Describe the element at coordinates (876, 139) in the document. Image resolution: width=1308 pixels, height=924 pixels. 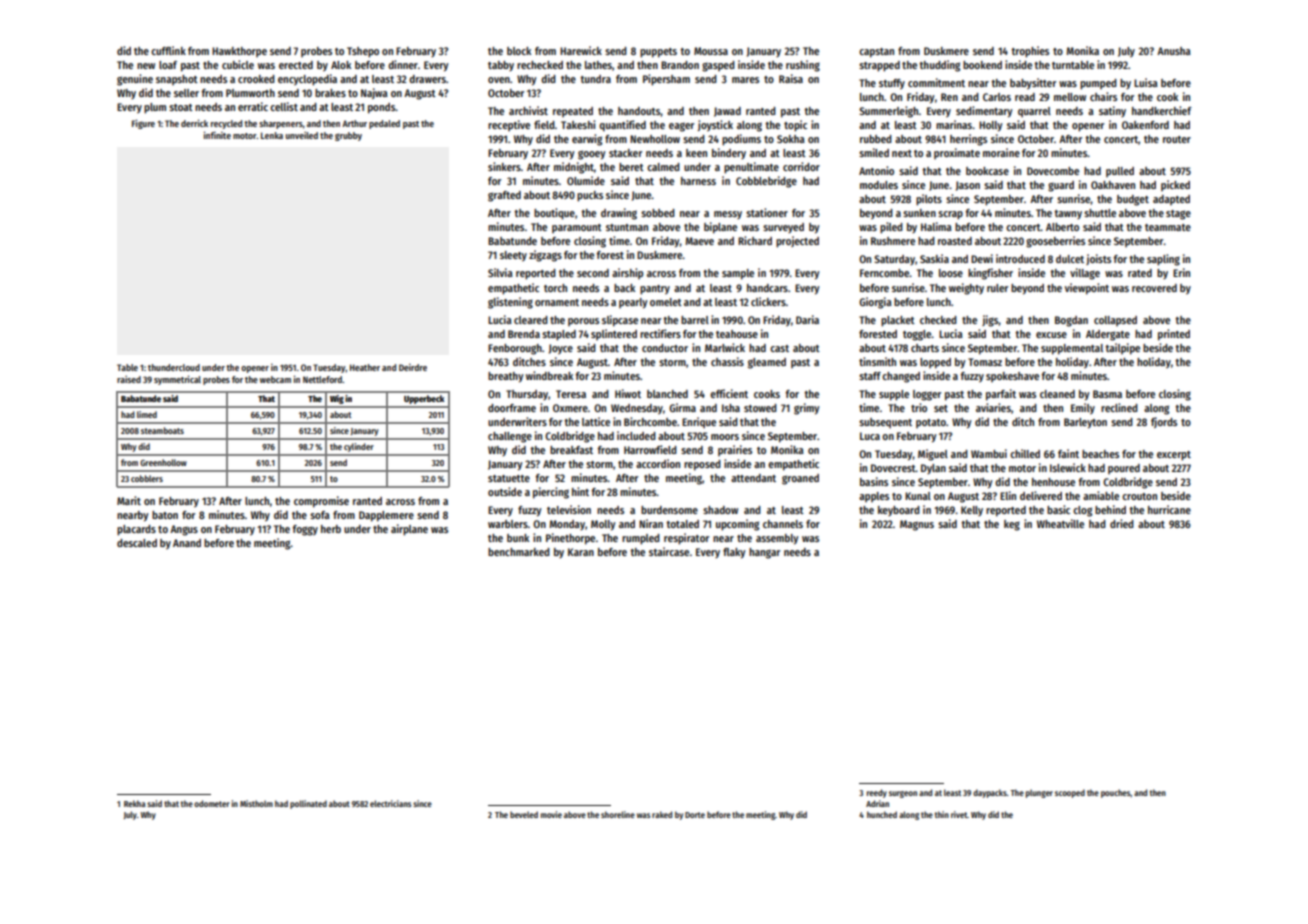
I see `rubbed` at that location.
